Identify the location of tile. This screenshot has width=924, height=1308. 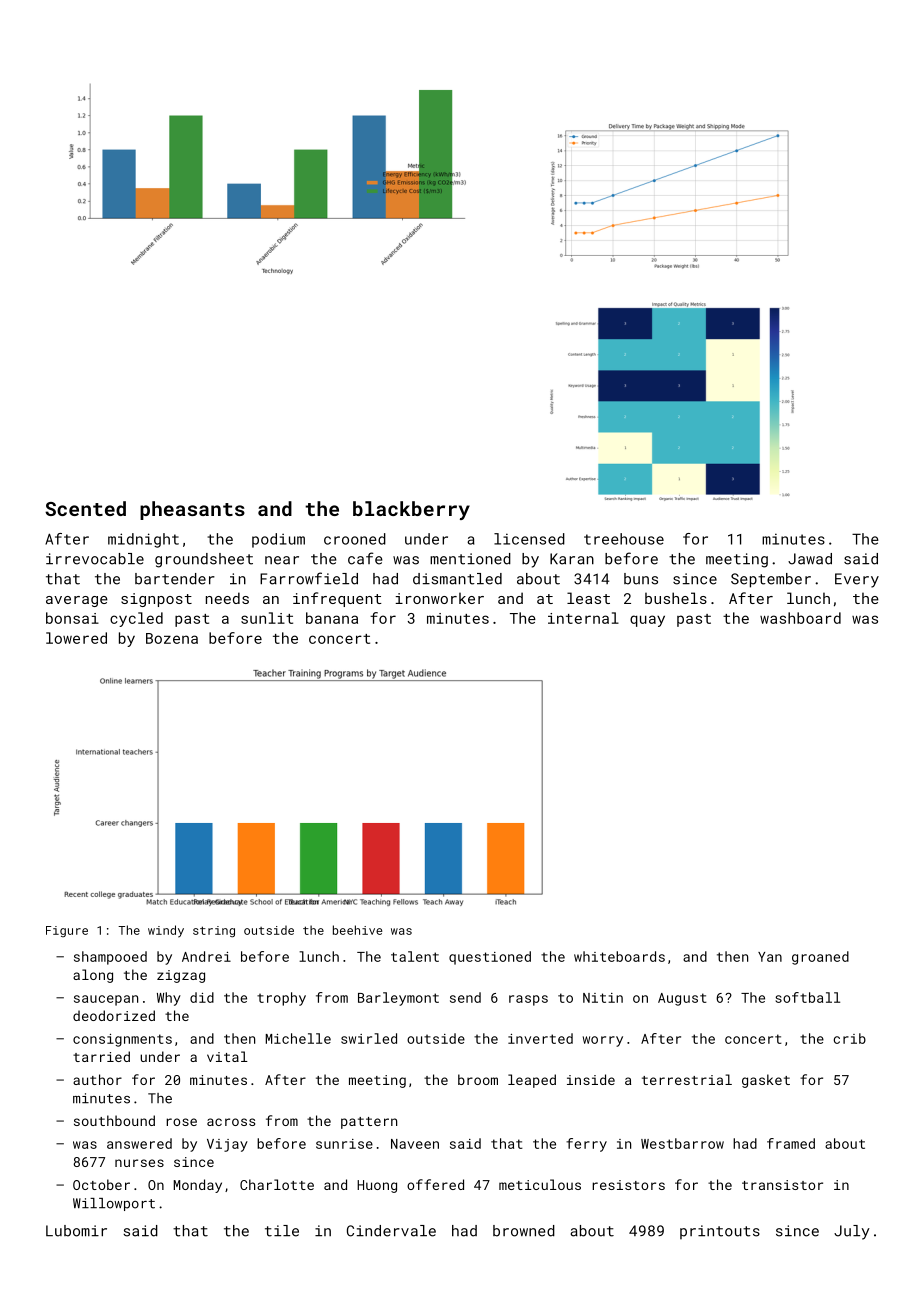
(282, 1231).
